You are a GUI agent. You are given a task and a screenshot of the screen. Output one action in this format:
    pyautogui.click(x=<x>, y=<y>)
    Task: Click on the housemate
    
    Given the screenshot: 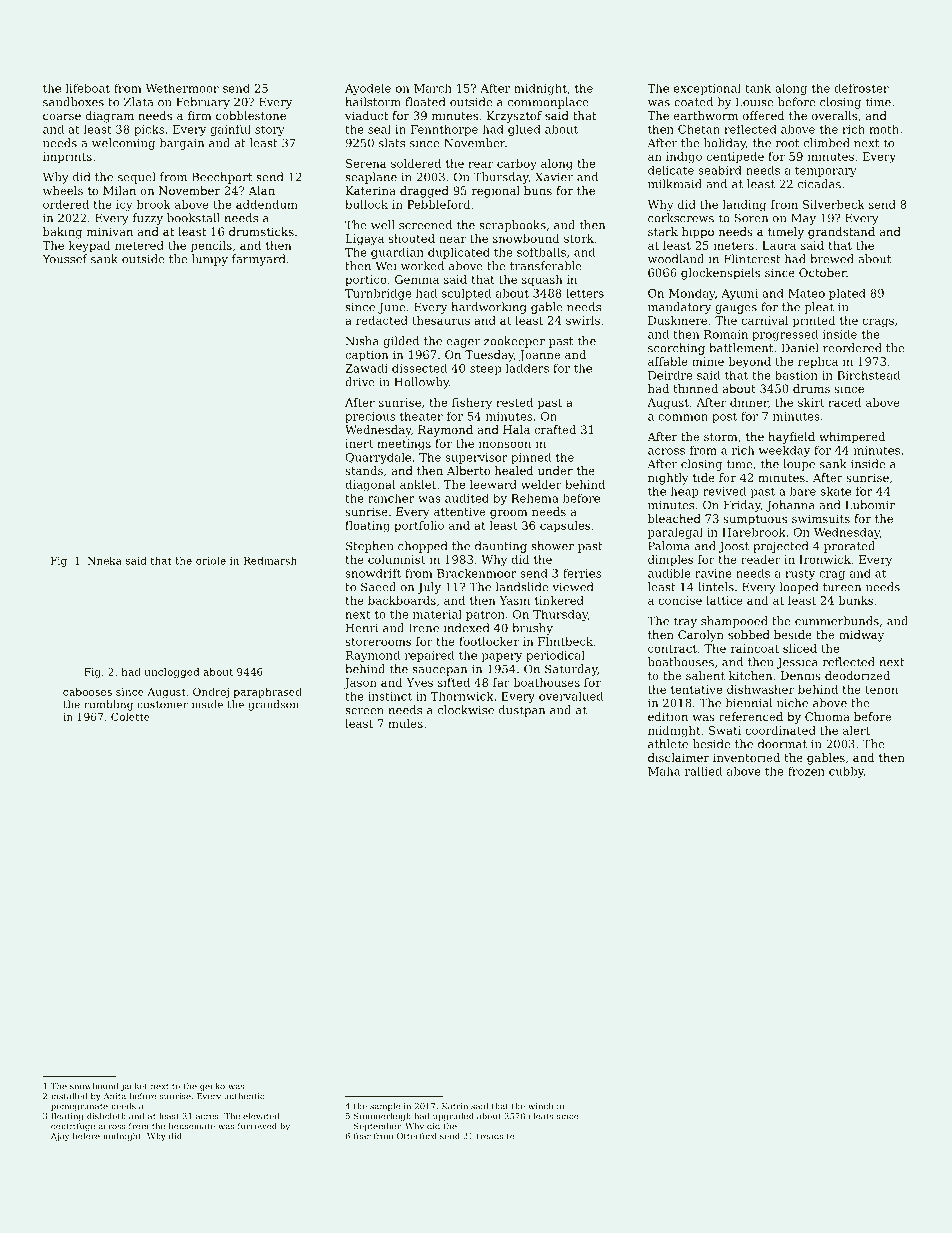 What is the action you would take?
    pyautogui.click(x=192, y=1126)
